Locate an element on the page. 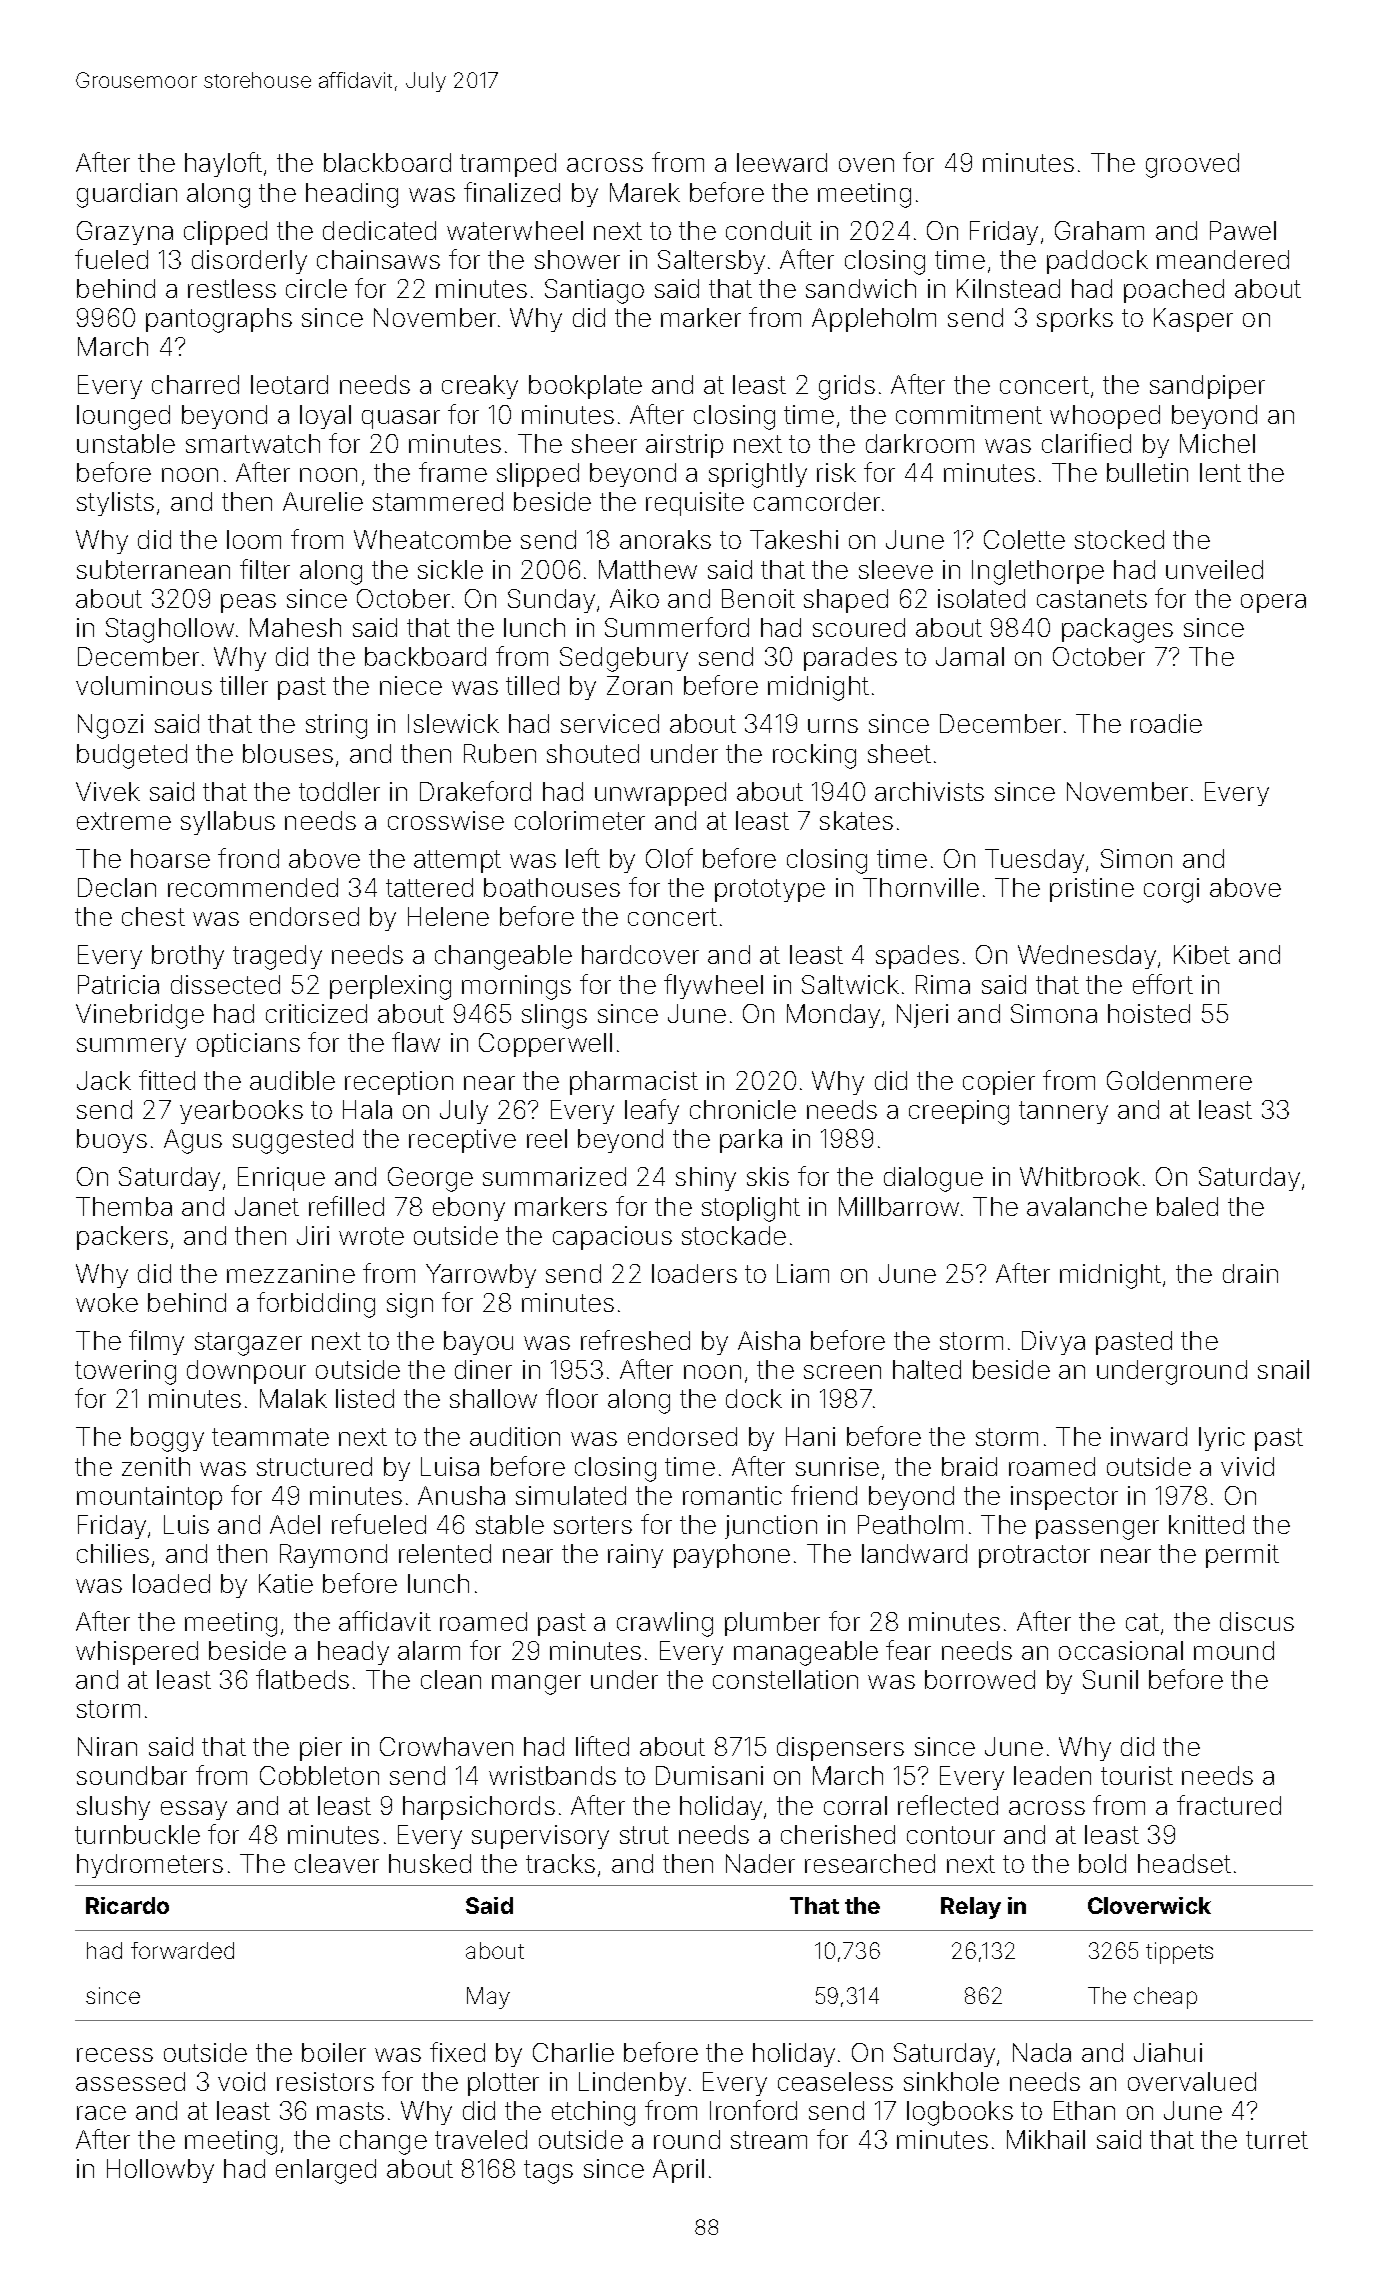 The image size is (1388, 2287). protractor is located at coordinates (1034, 1556).
